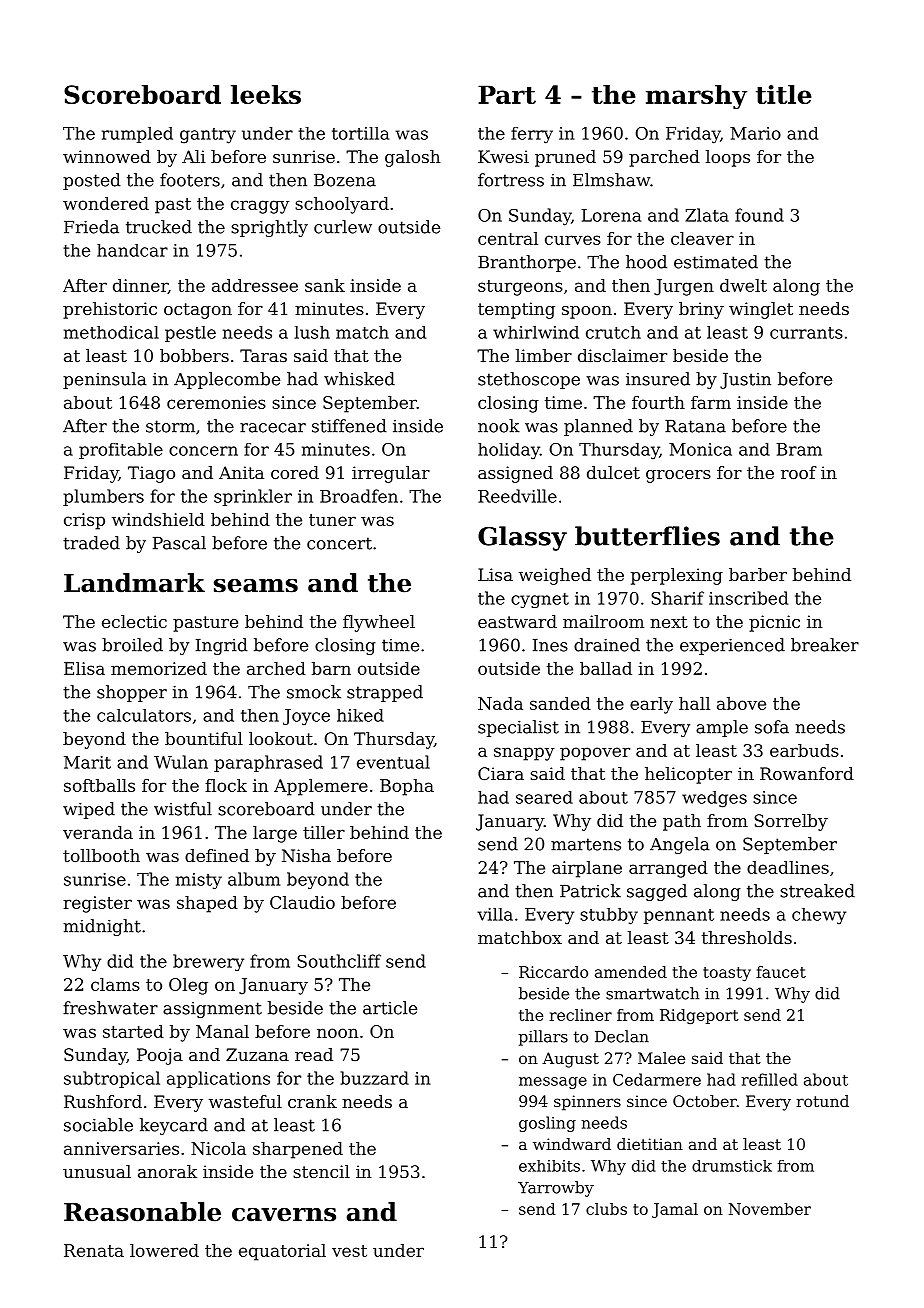 Image resolution: width=924 pixels, height=1308 pixels. I want to click on faucet, so click(781, 972).
